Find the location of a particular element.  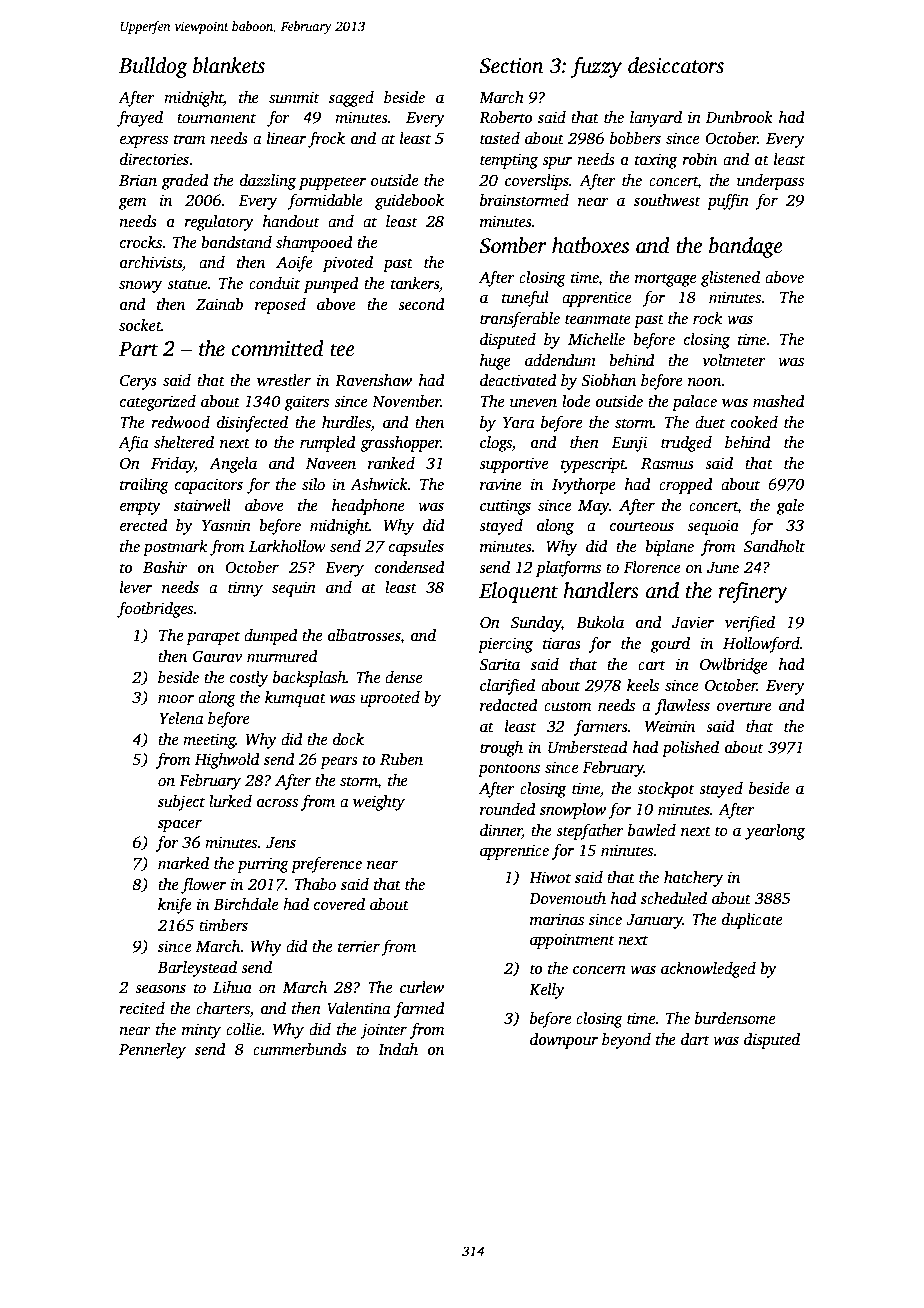

blankets is located at coordinates (229, 65).
